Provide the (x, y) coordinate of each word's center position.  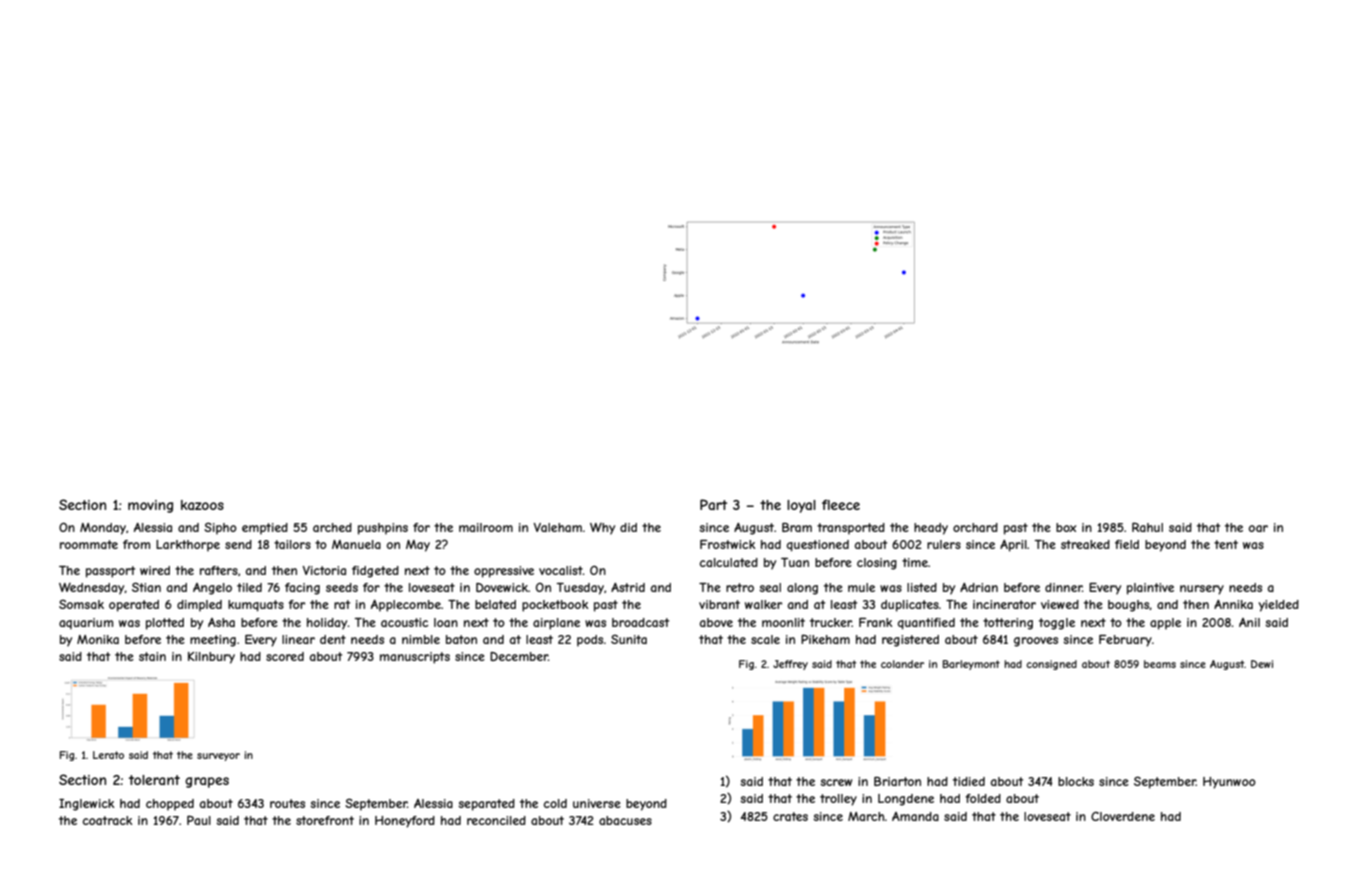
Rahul (1147, 527)
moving (150, 506)
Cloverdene (1123, 816)
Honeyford (405, 822)
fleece (841, 505)
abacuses (625, 820)
